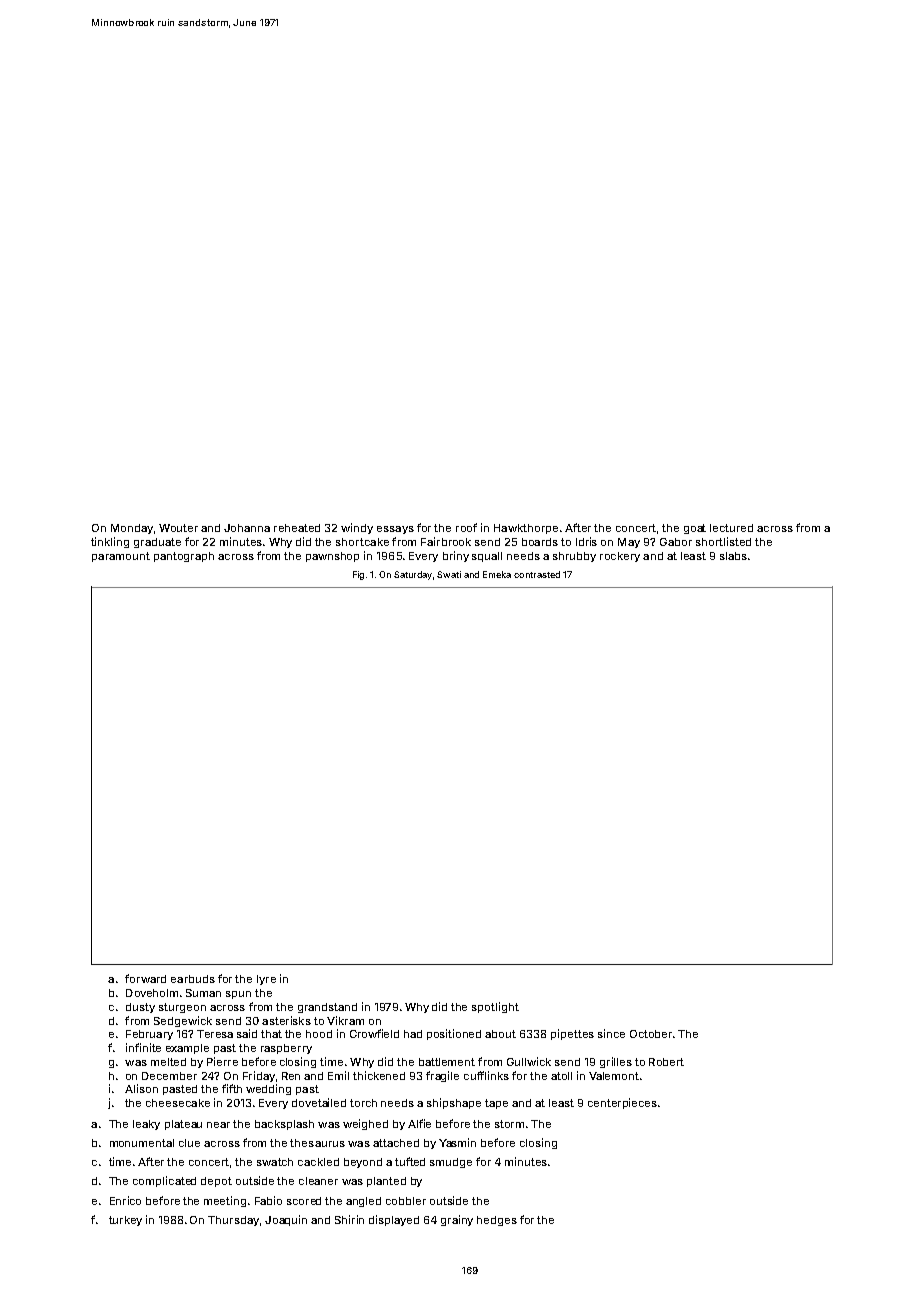  What do you see at coordinates (319, 1034) in the screenshot?
I see `hood` at bounding box center [319, 1034].
